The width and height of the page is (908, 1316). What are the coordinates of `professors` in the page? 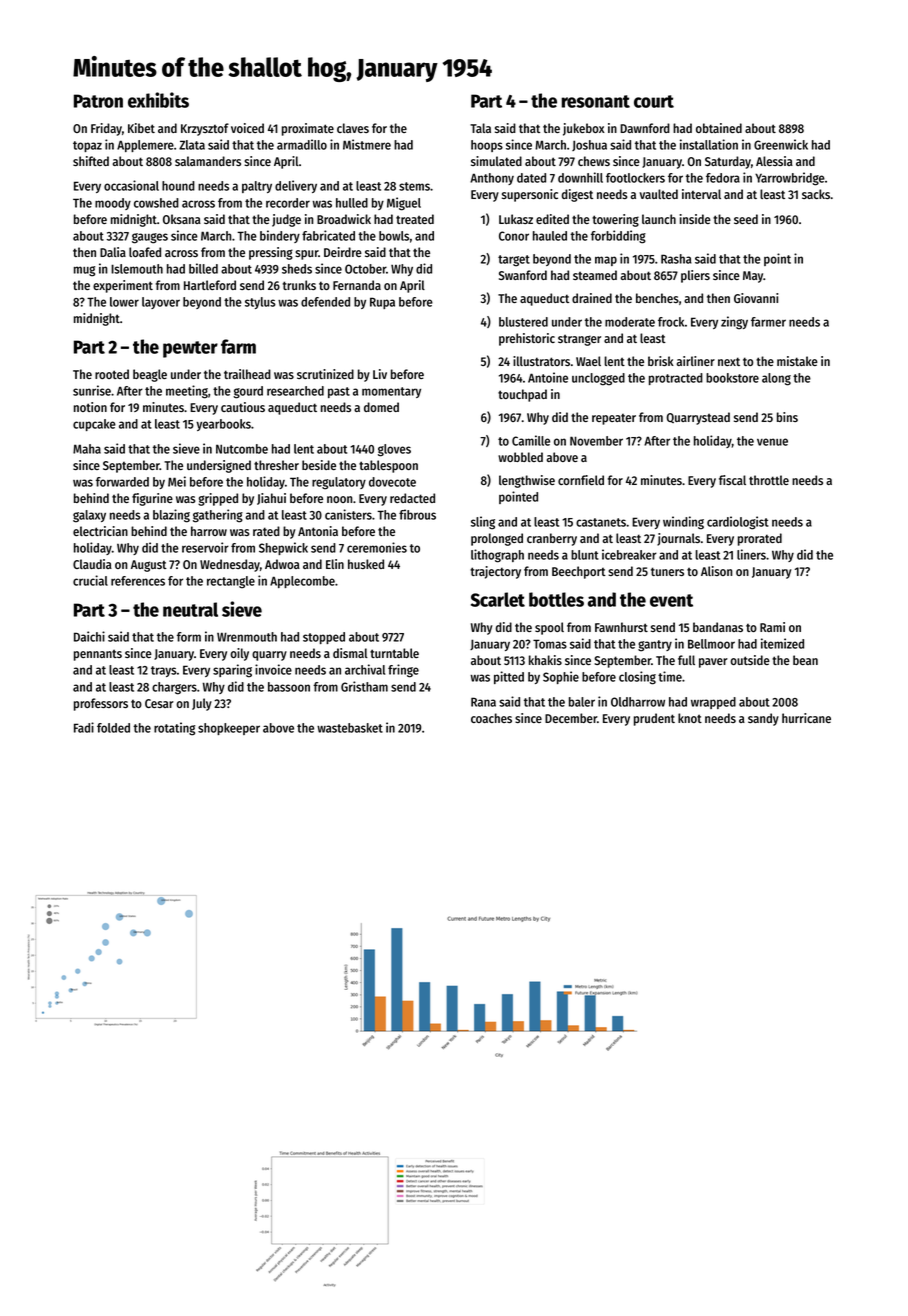 It's located at (101, 704).
